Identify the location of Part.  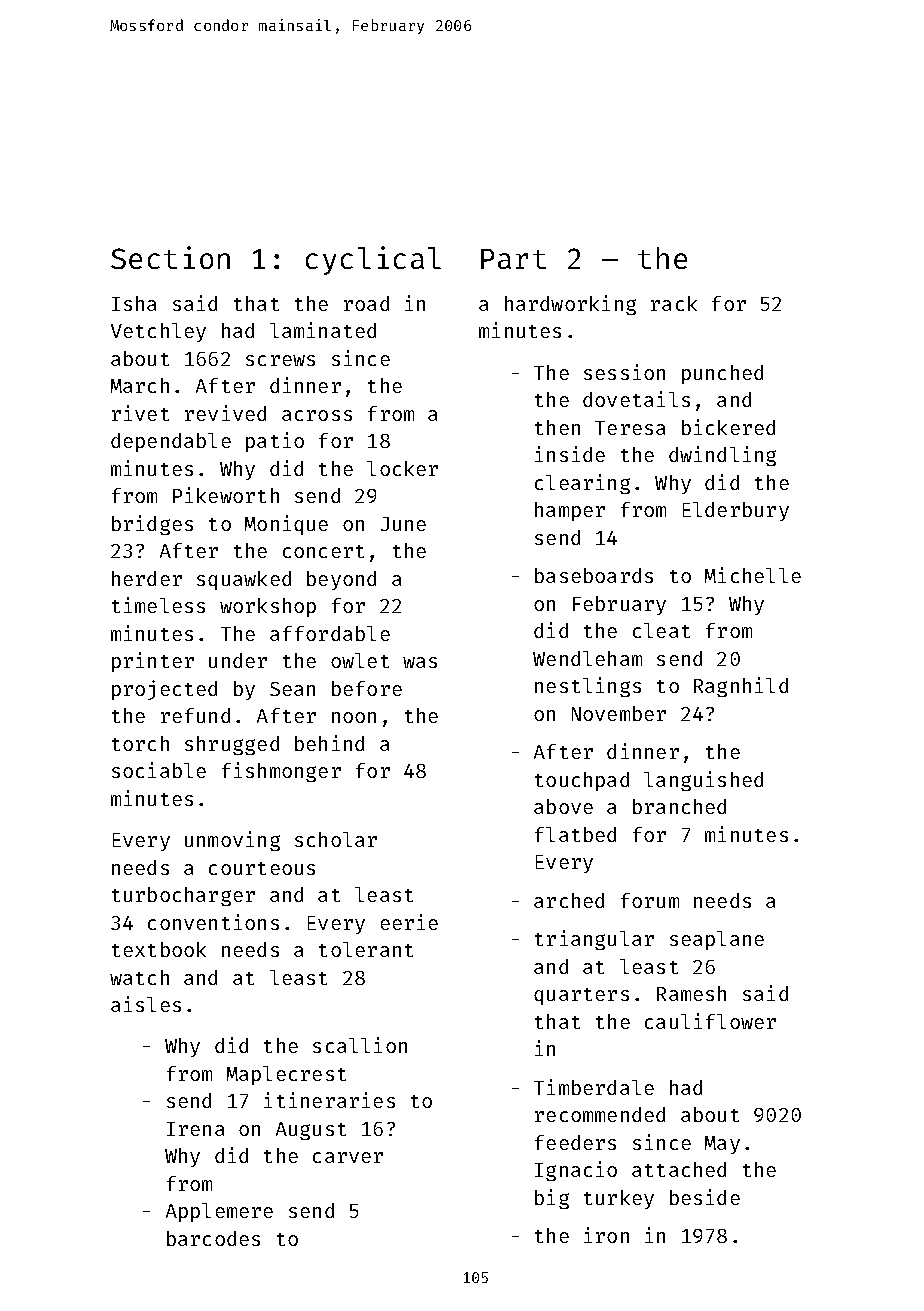
(513, 259).
